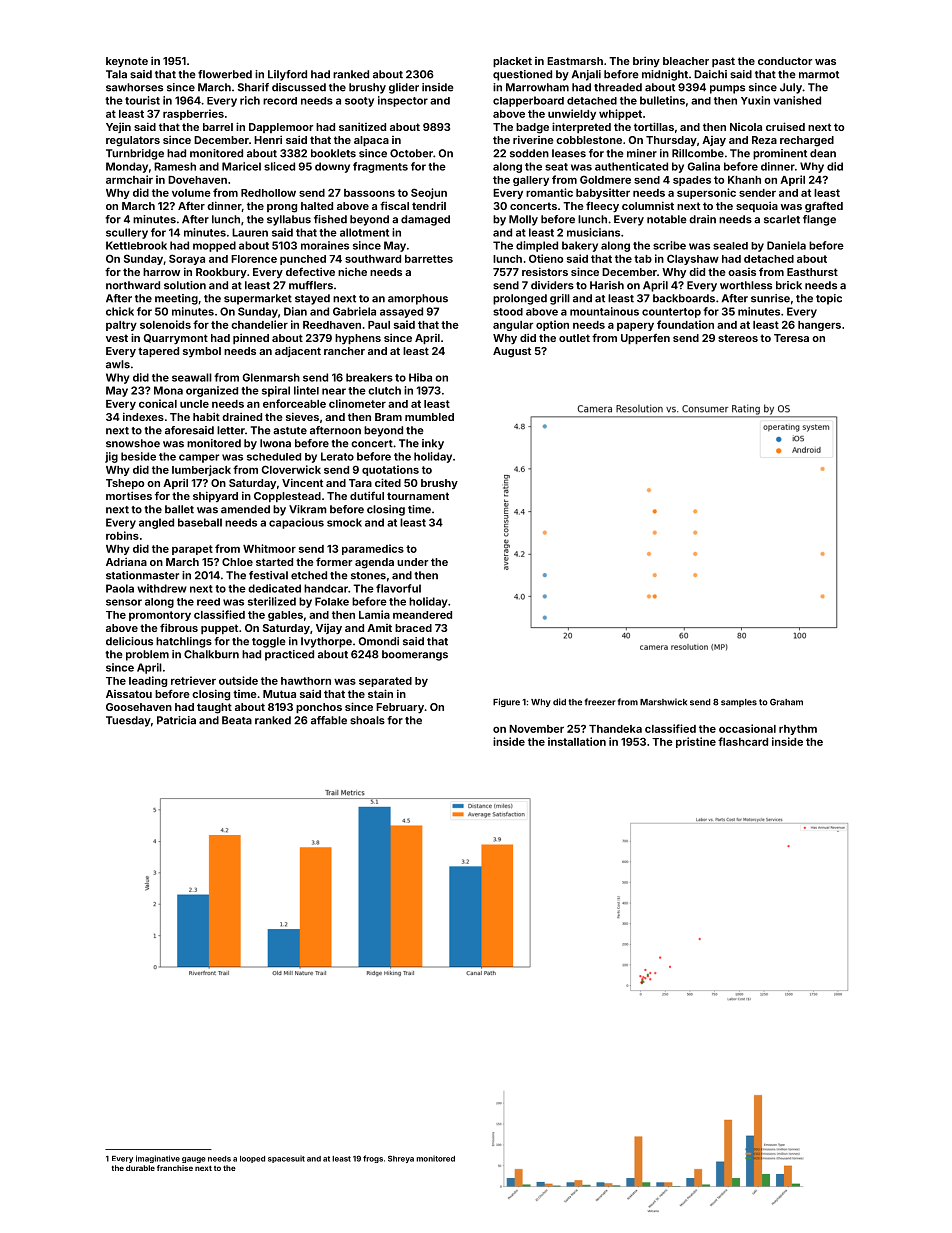  Describe the element at coordinates (252, 1159) in the image. I see `looped` at that location.
